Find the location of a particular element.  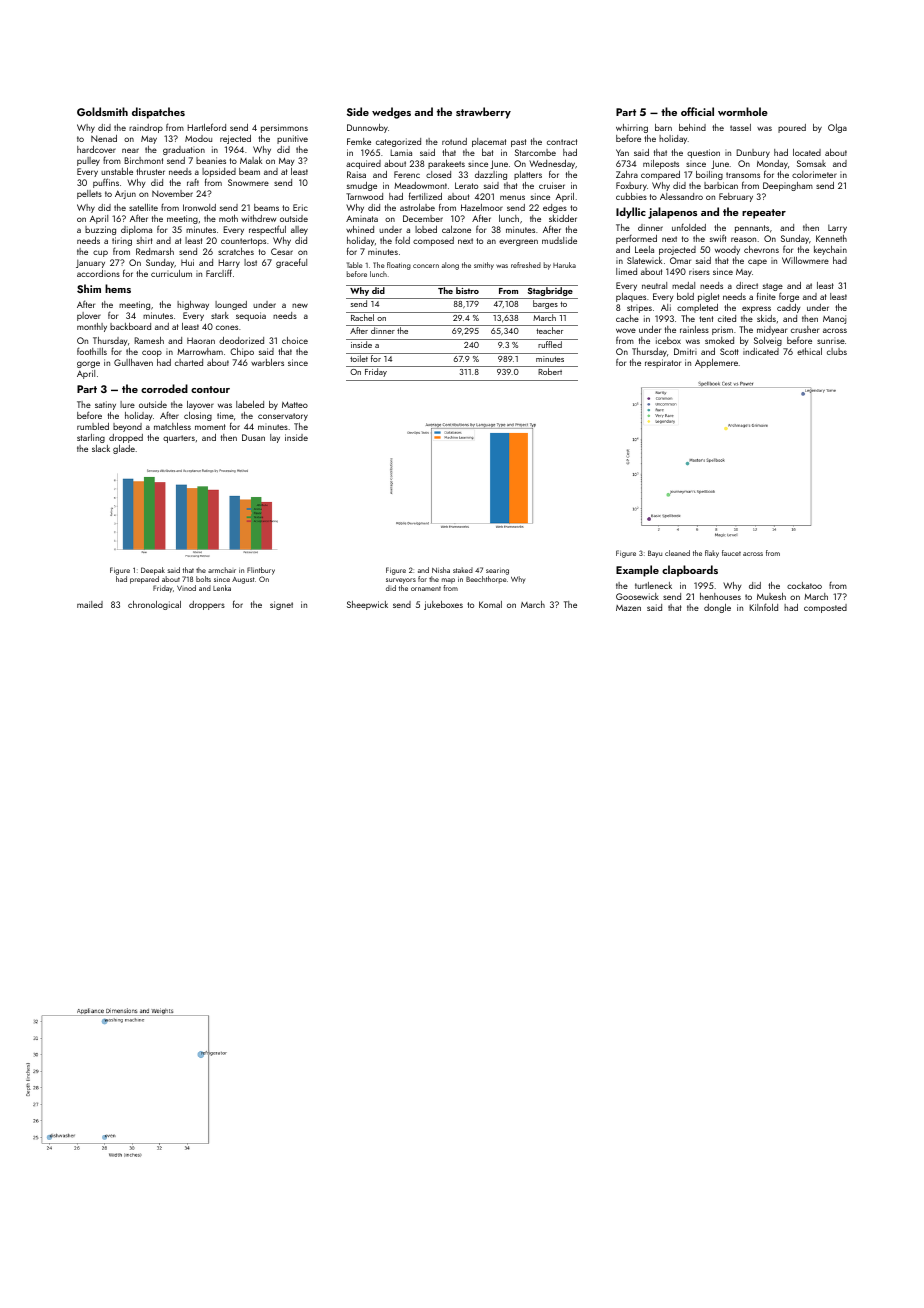

Goldsmith is located at coordinates (102, 111).
